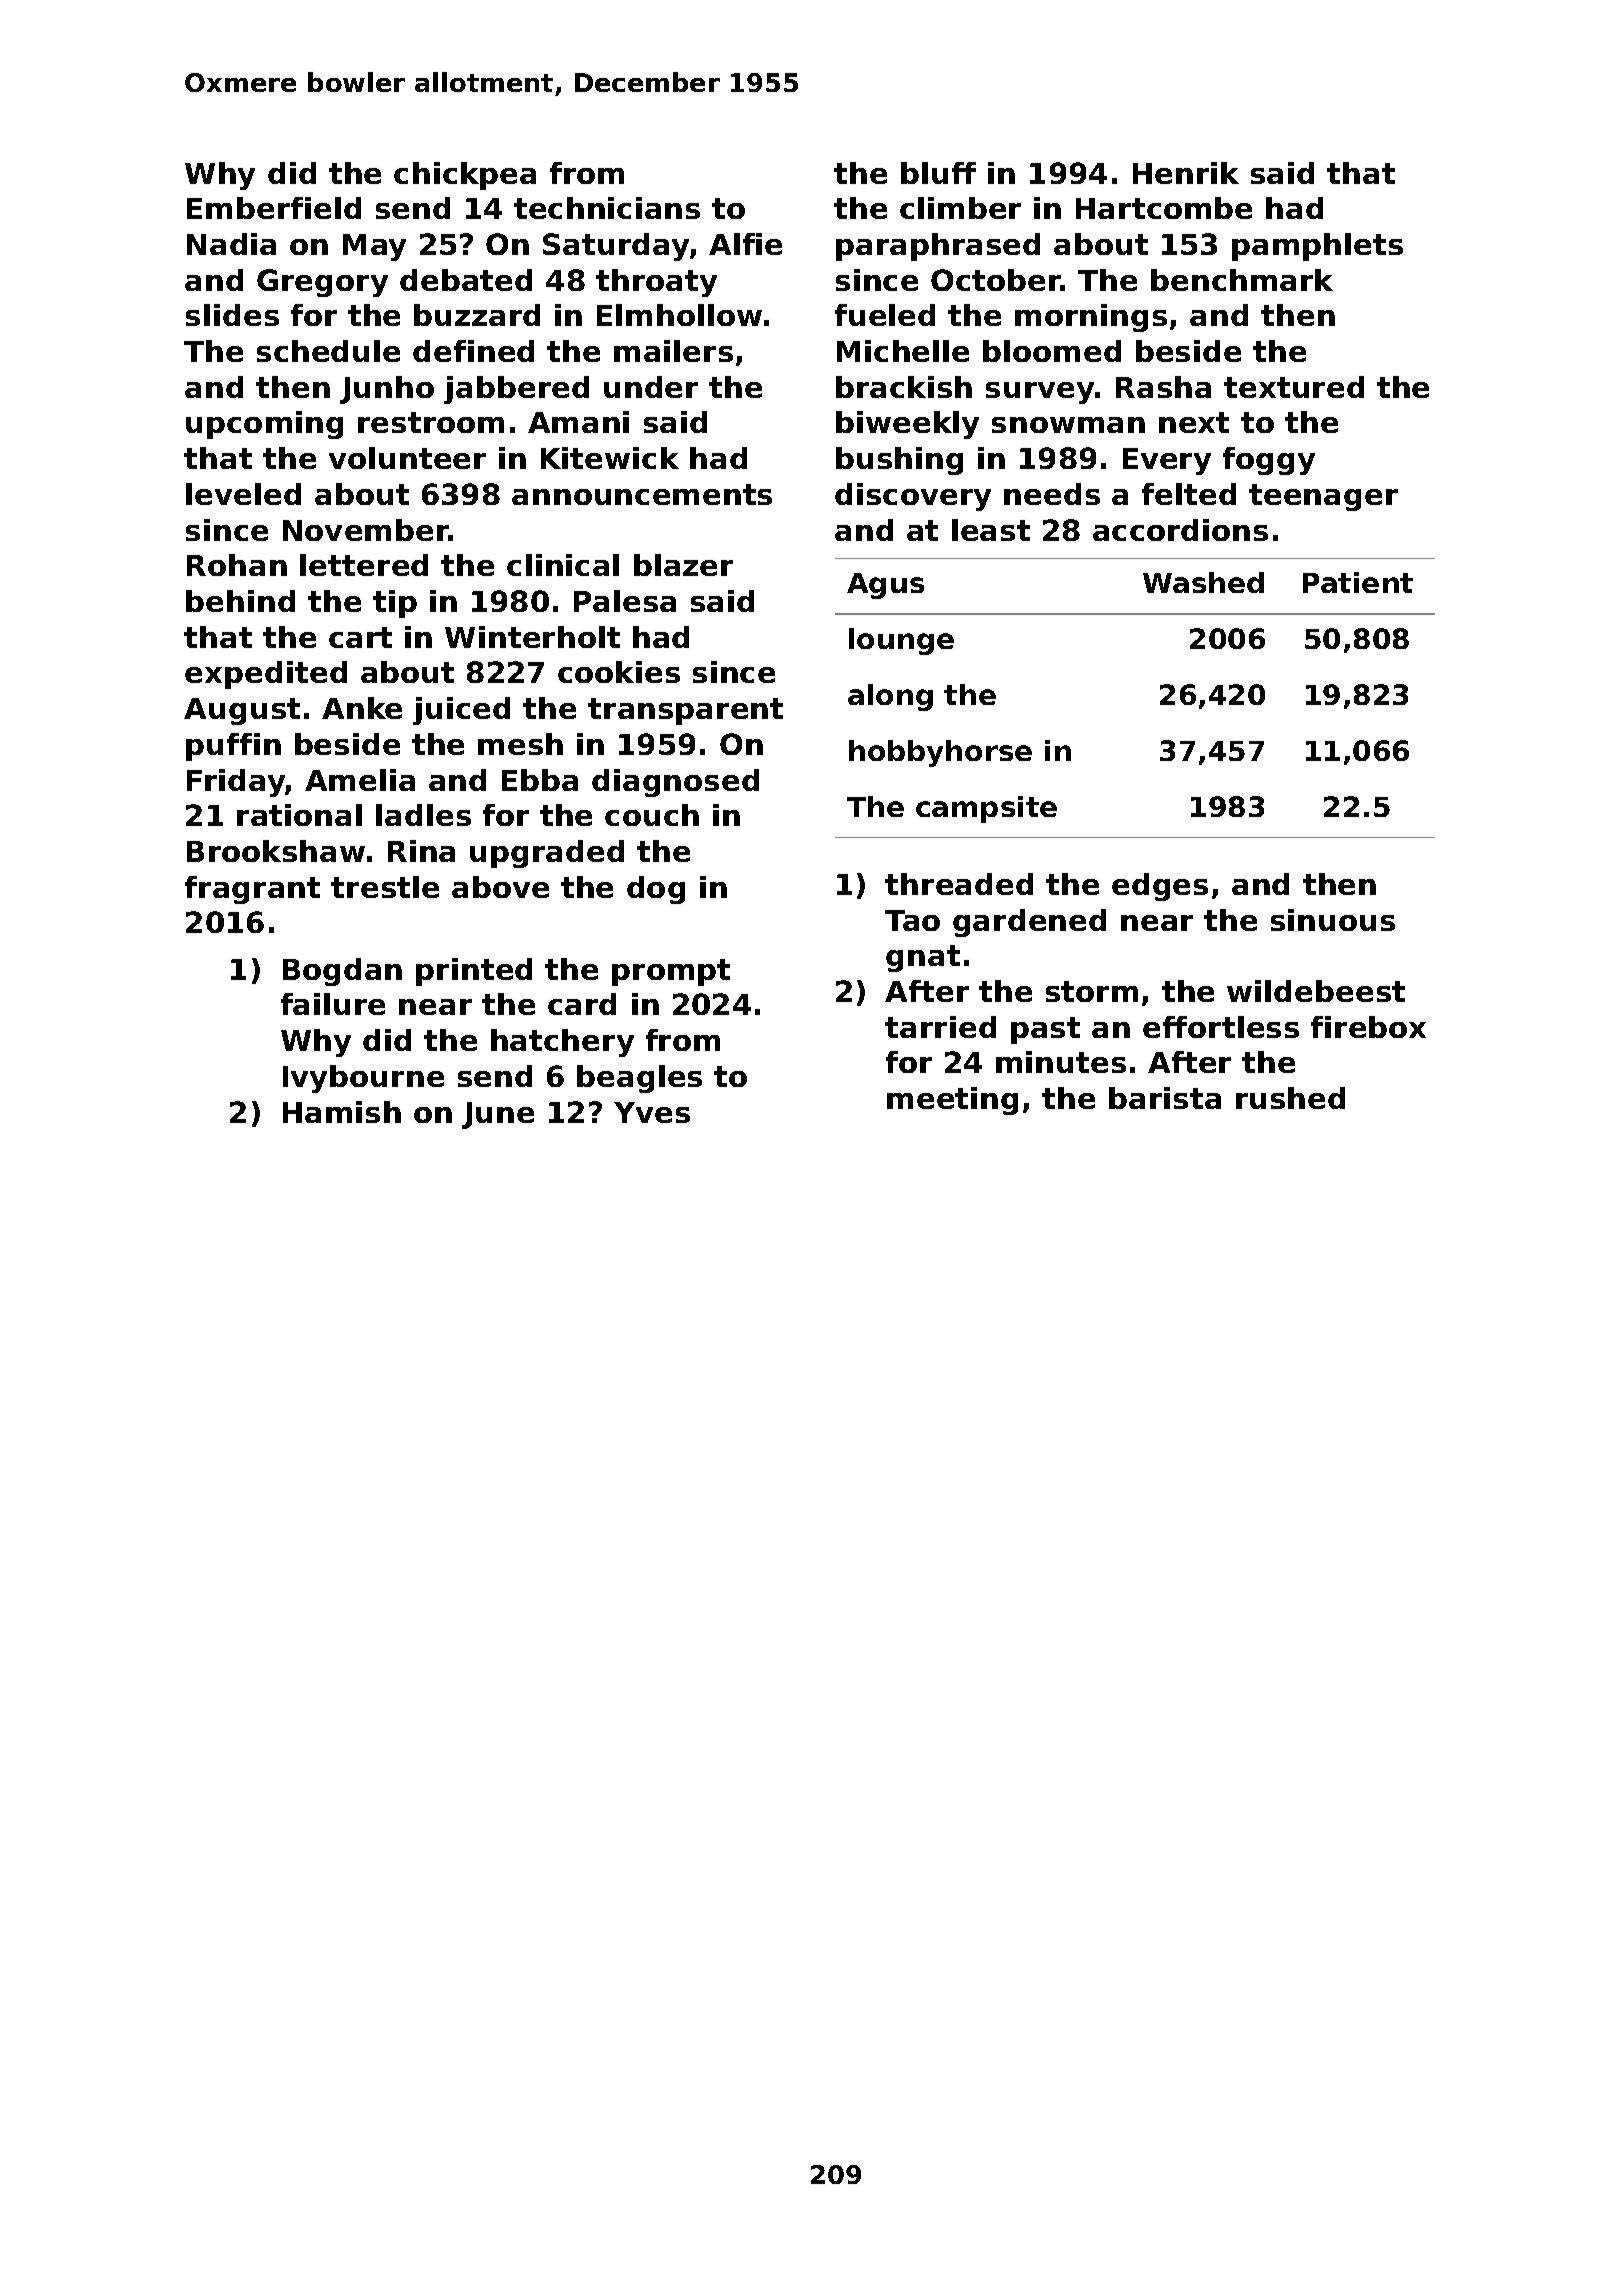 The height and width of the screenshot is (2292, 1620). Describe the element at coordinates (940, 1027) in the screenshot. I see `tarried` at that location.
